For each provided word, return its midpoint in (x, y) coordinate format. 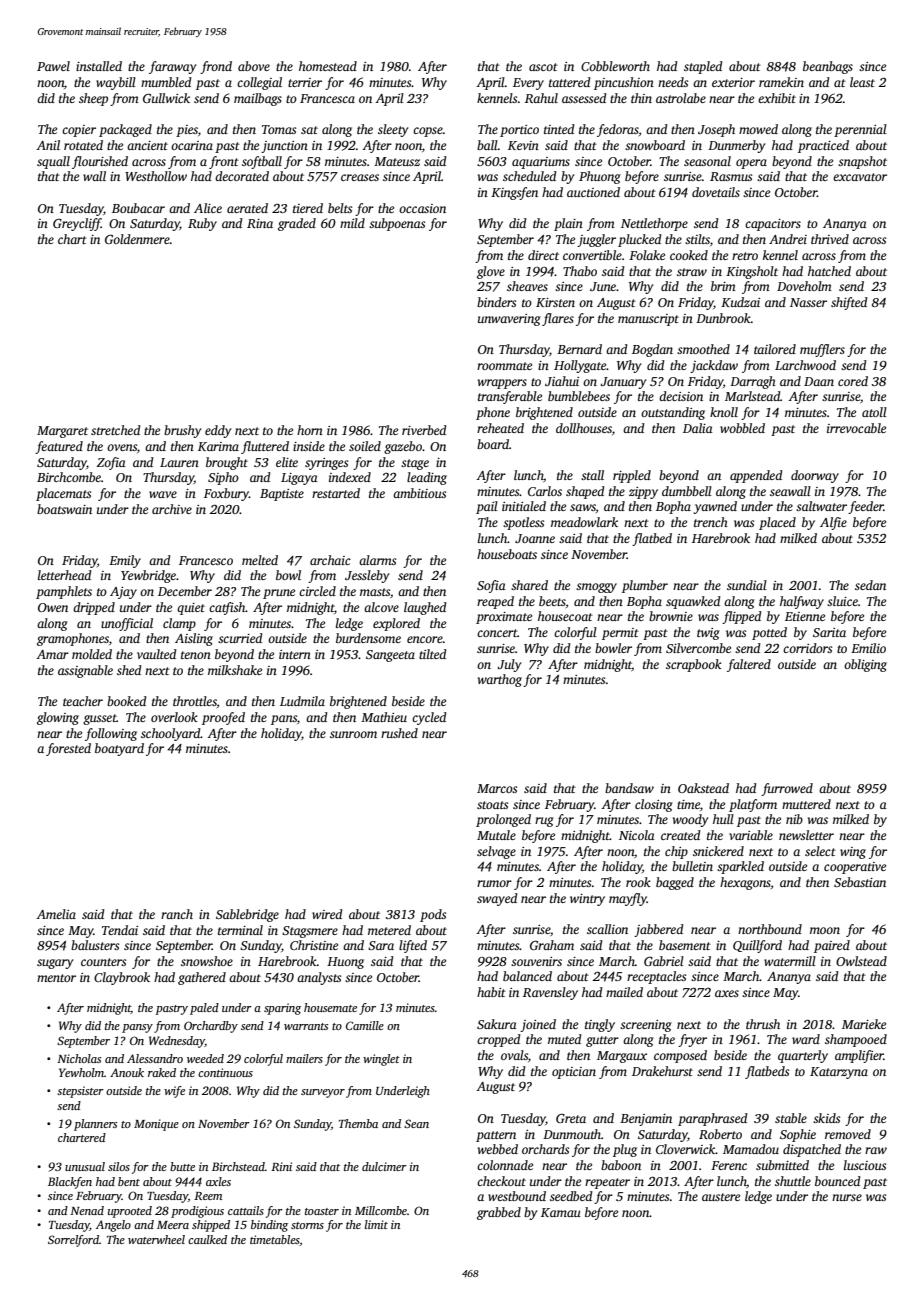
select (820, 851)
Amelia (56, 914)
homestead (328, 66)
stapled (703, 67)
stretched (116, 430)
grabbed (499, 1213)
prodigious (197, 1212)
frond (216, 67)
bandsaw (629, 788)
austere (721, 1197)
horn (310, 430)
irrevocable (856, 428)
